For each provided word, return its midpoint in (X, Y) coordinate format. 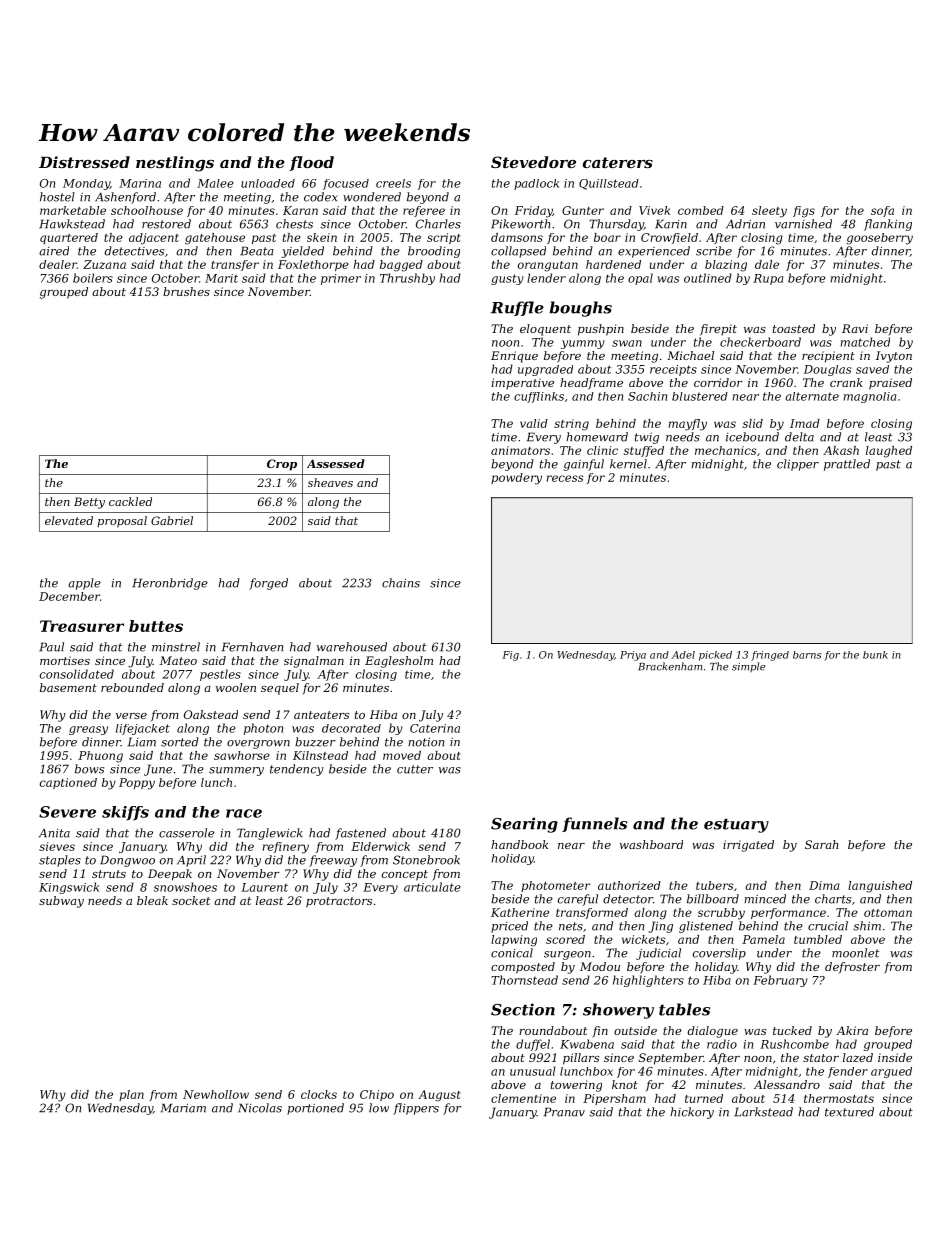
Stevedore (533, 162)
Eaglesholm (399, 662)
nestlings (175, 164)
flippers (416, 1109)
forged (268, 584)
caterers (618, 162)
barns (807, 655)
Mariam (183, 1108)
